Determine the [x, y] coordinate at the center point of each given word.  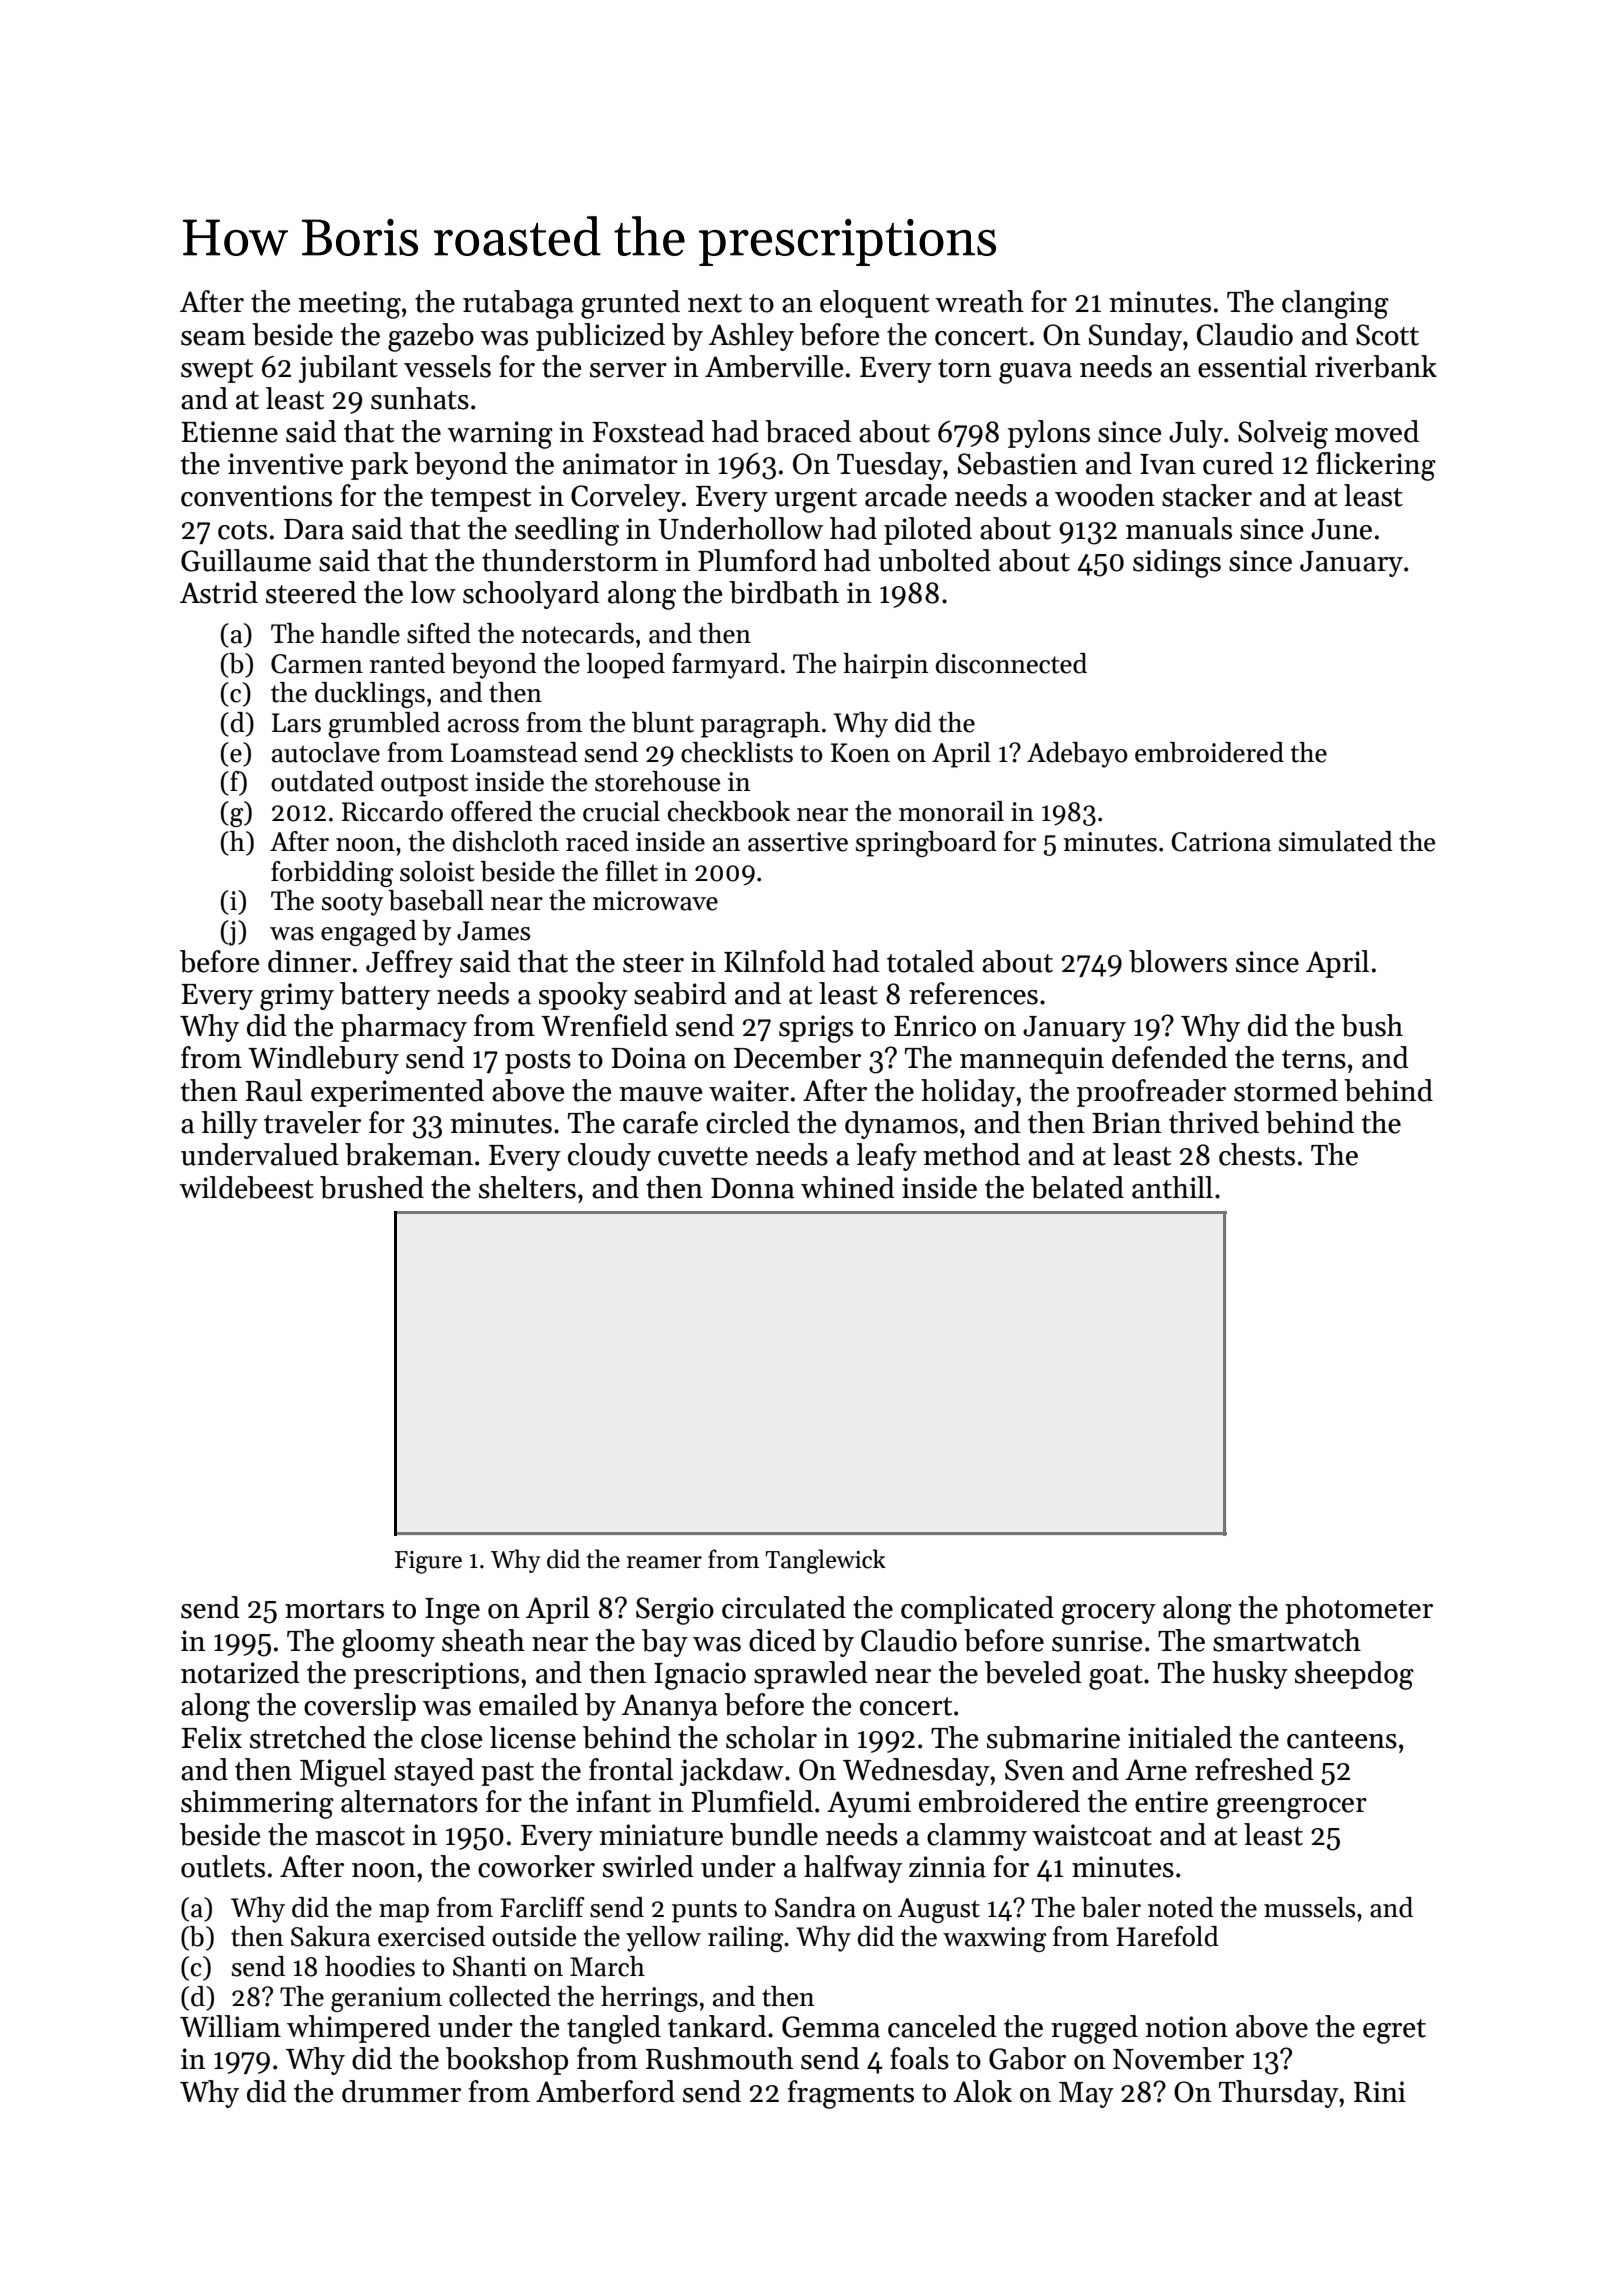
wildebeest [246, 1187]
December [797, 1057]
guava [1035, 373]
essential [1252, 366]
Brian [1127, 1123]
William [230, 2026]
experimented [397, 1093]
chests [1257, 1154]
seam [213, 338]
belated [1077, 1187]
